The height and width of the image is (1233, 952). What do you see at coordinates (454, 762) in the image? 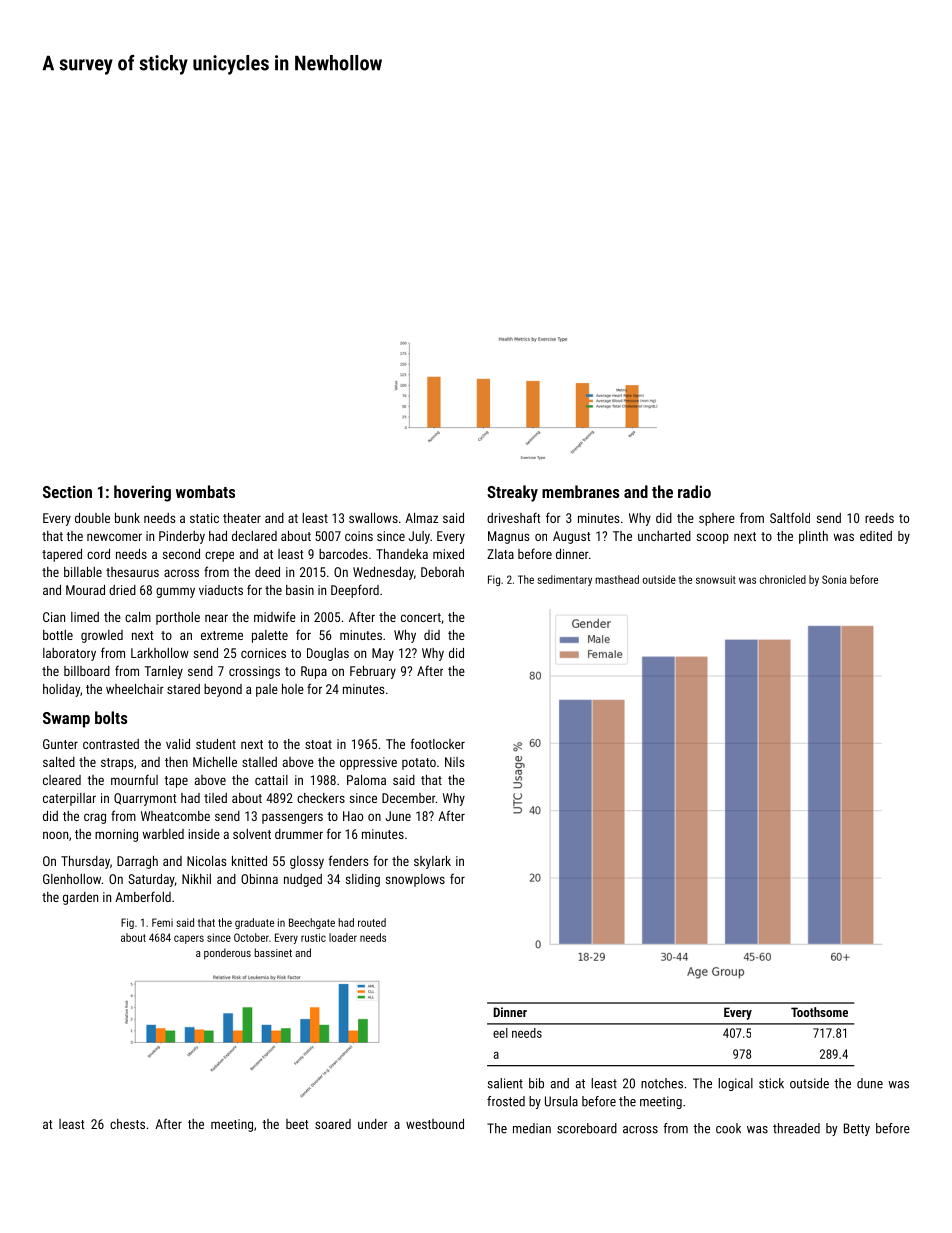
I see `Nils` at bounding box center [454, 762].
